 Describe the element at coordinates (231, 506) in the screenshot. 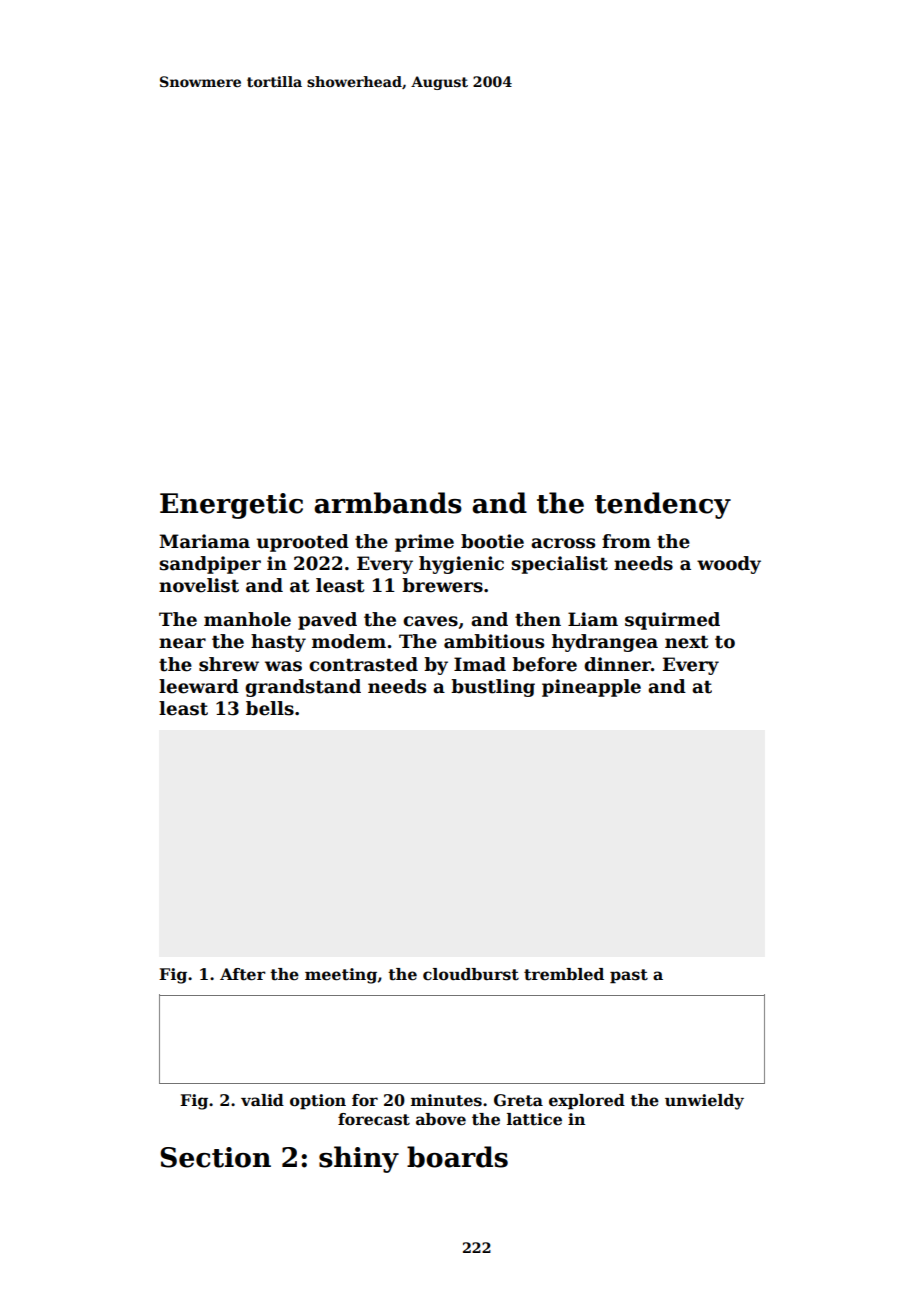

I see `Energetic` at that location.
